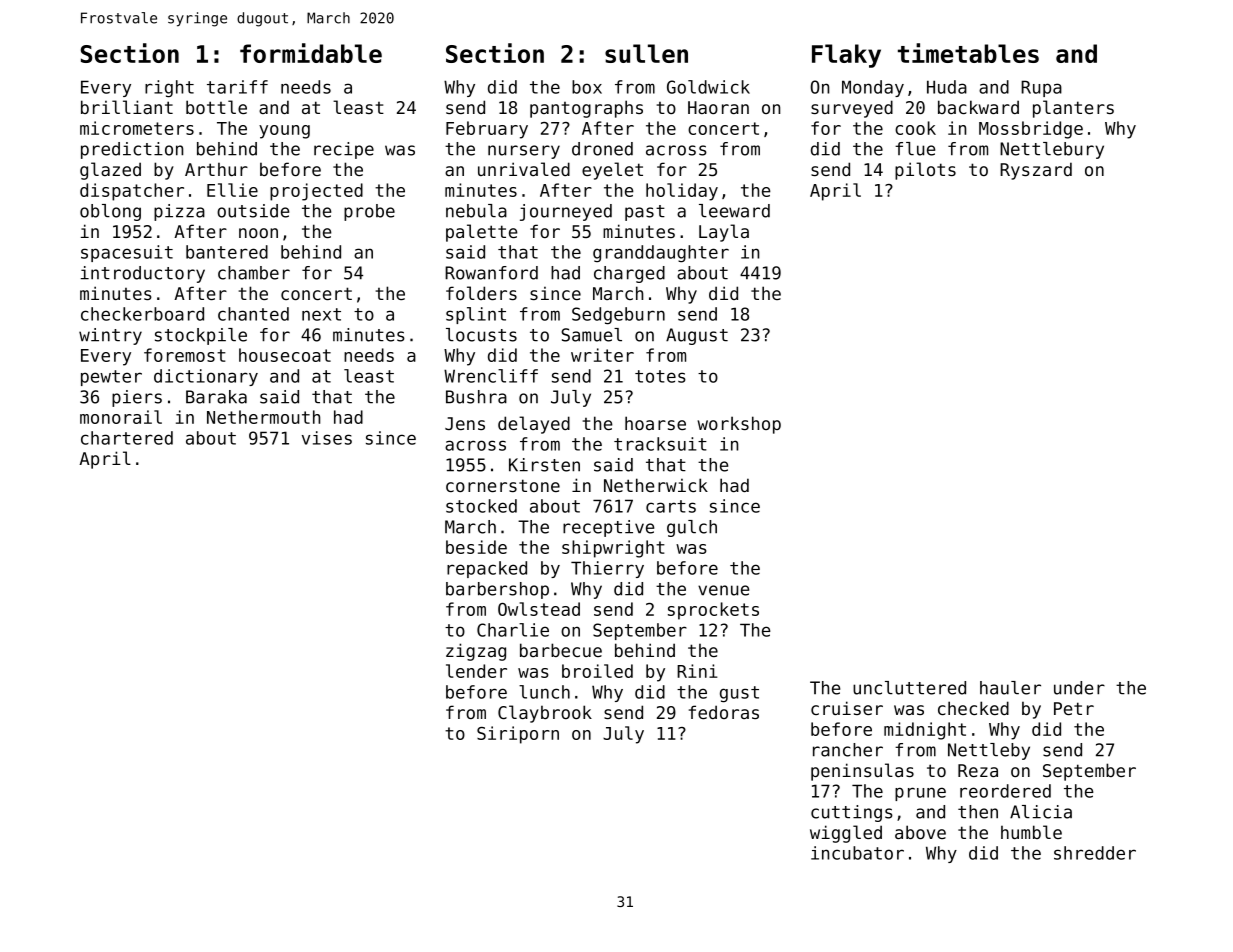 This page has width=1233, height=952. I want to click on gulch, so click(692, 528).
